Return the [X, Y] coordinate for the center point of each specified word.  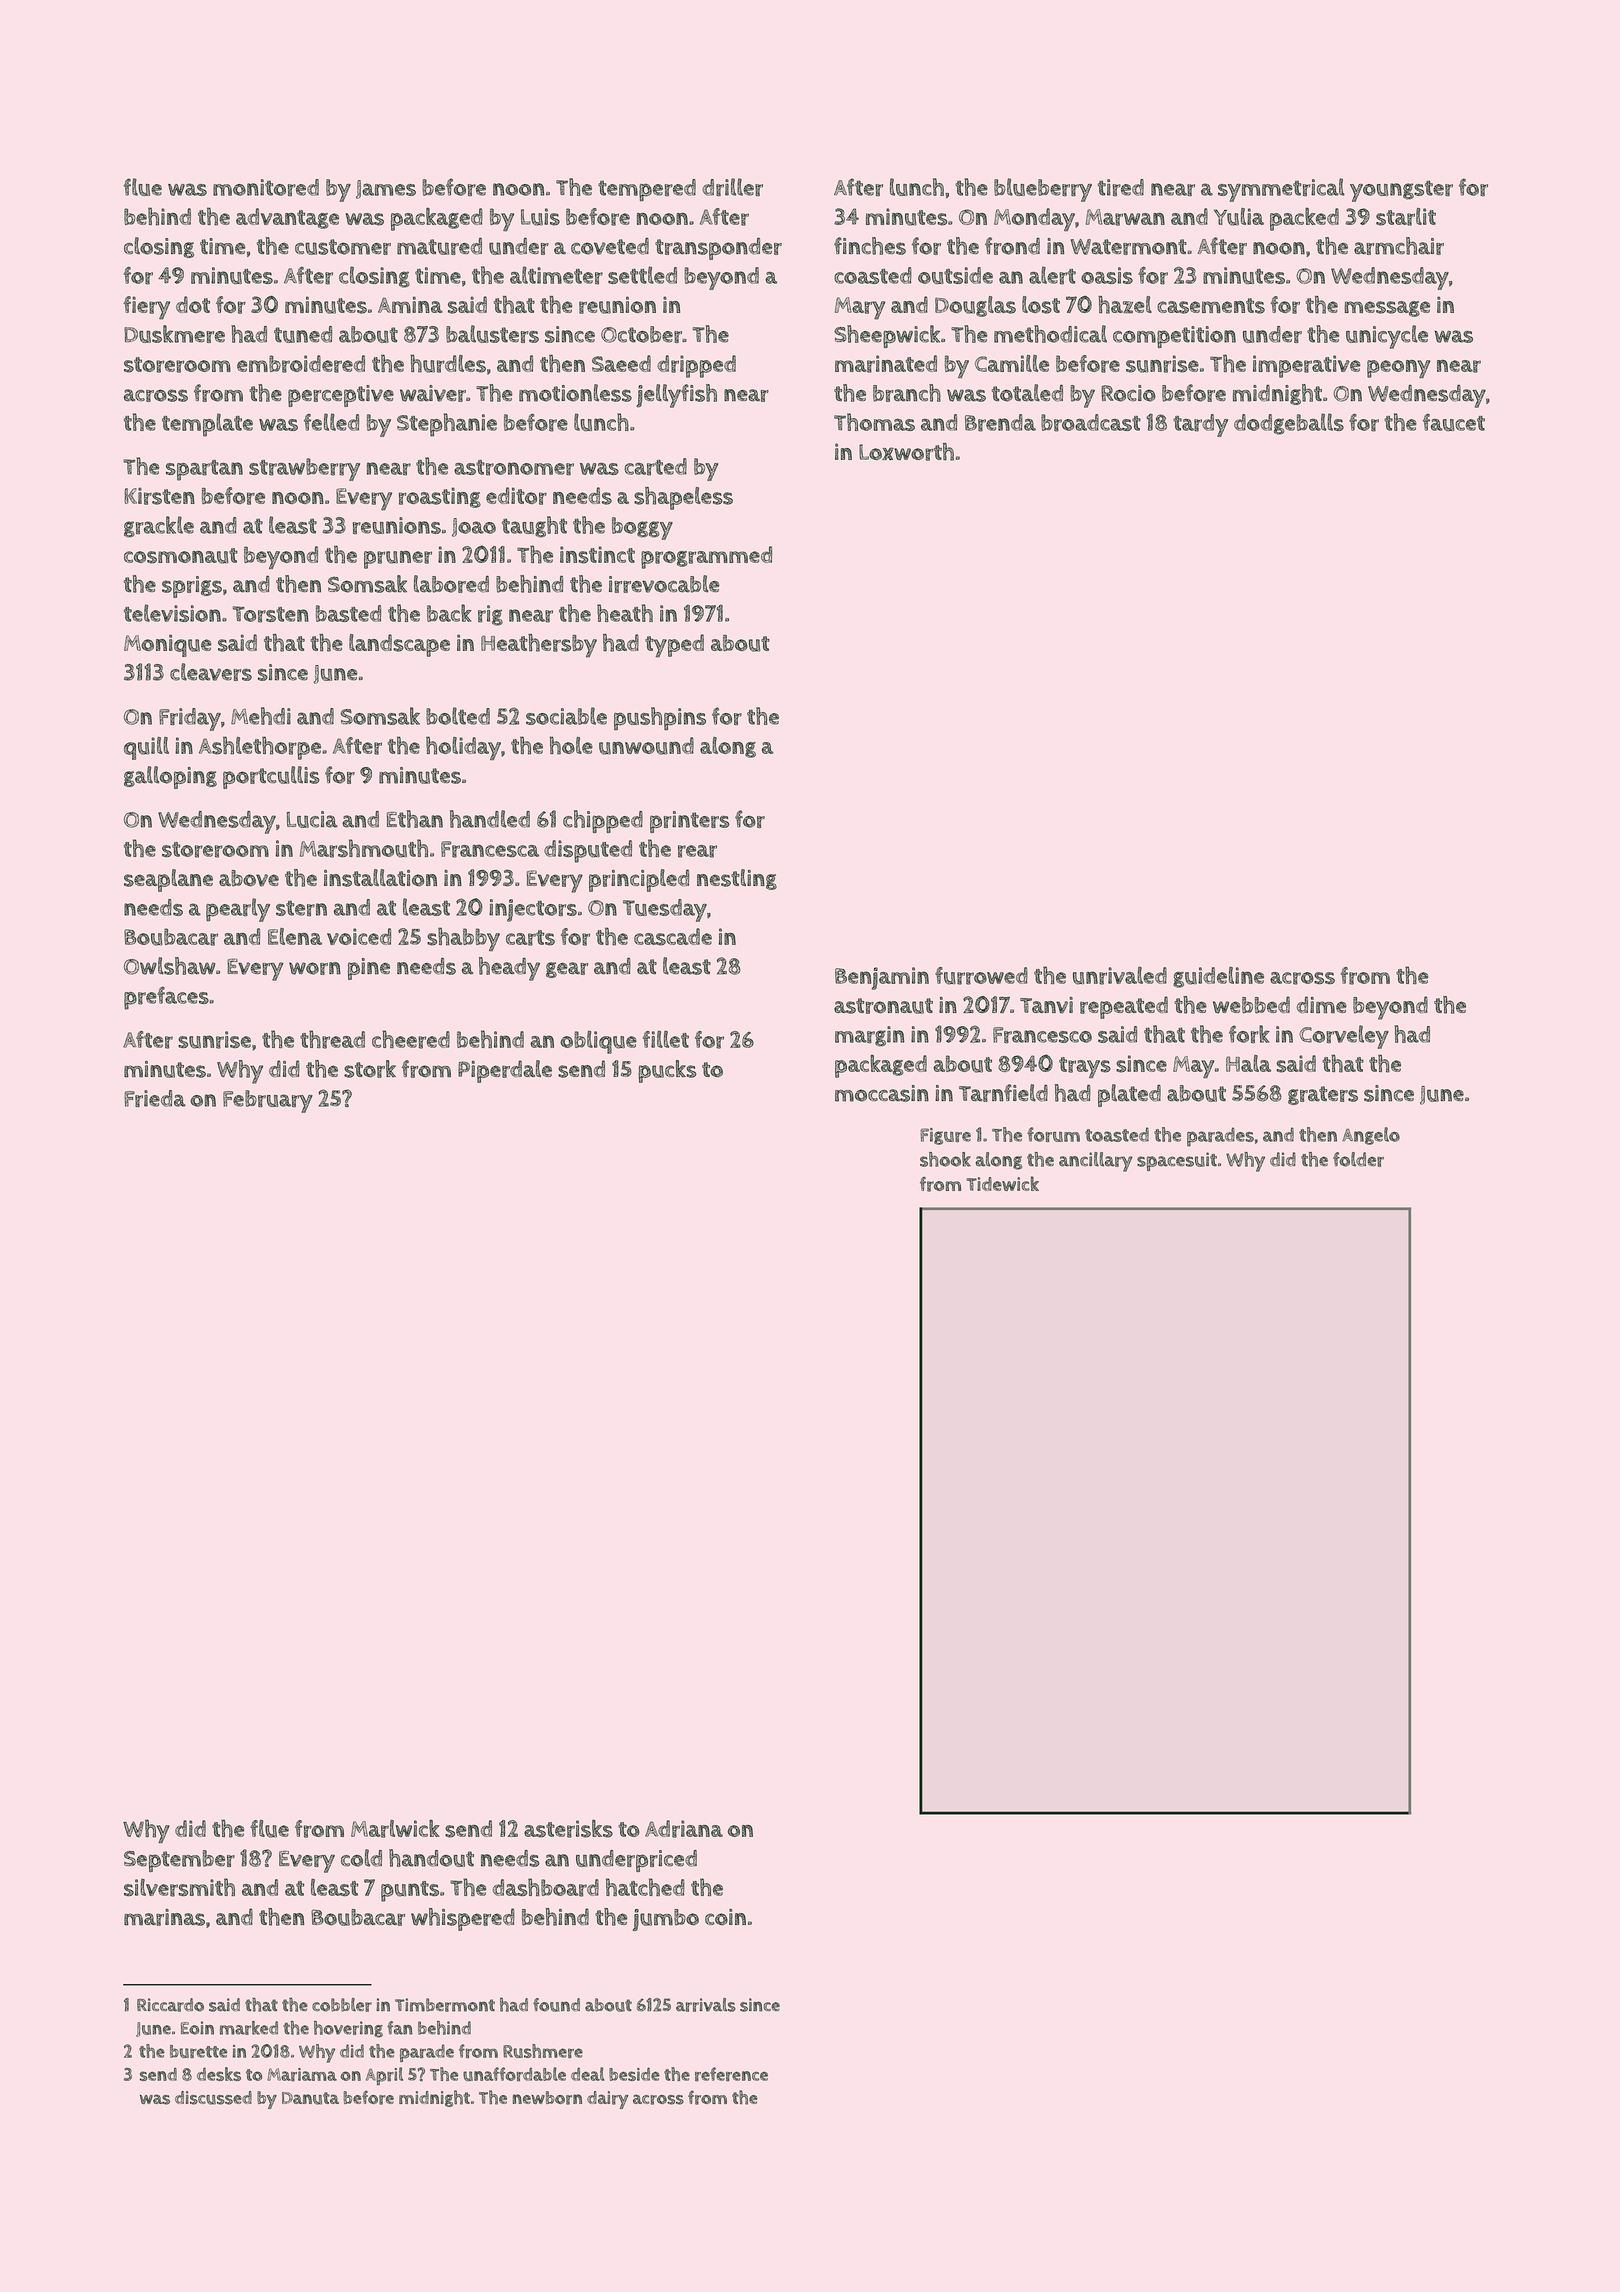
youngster [1401, 191]
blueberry [1043, 190]
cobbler [342, 2005]
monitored [266, 187]
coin [725, 1917]
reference [731, 2074]
